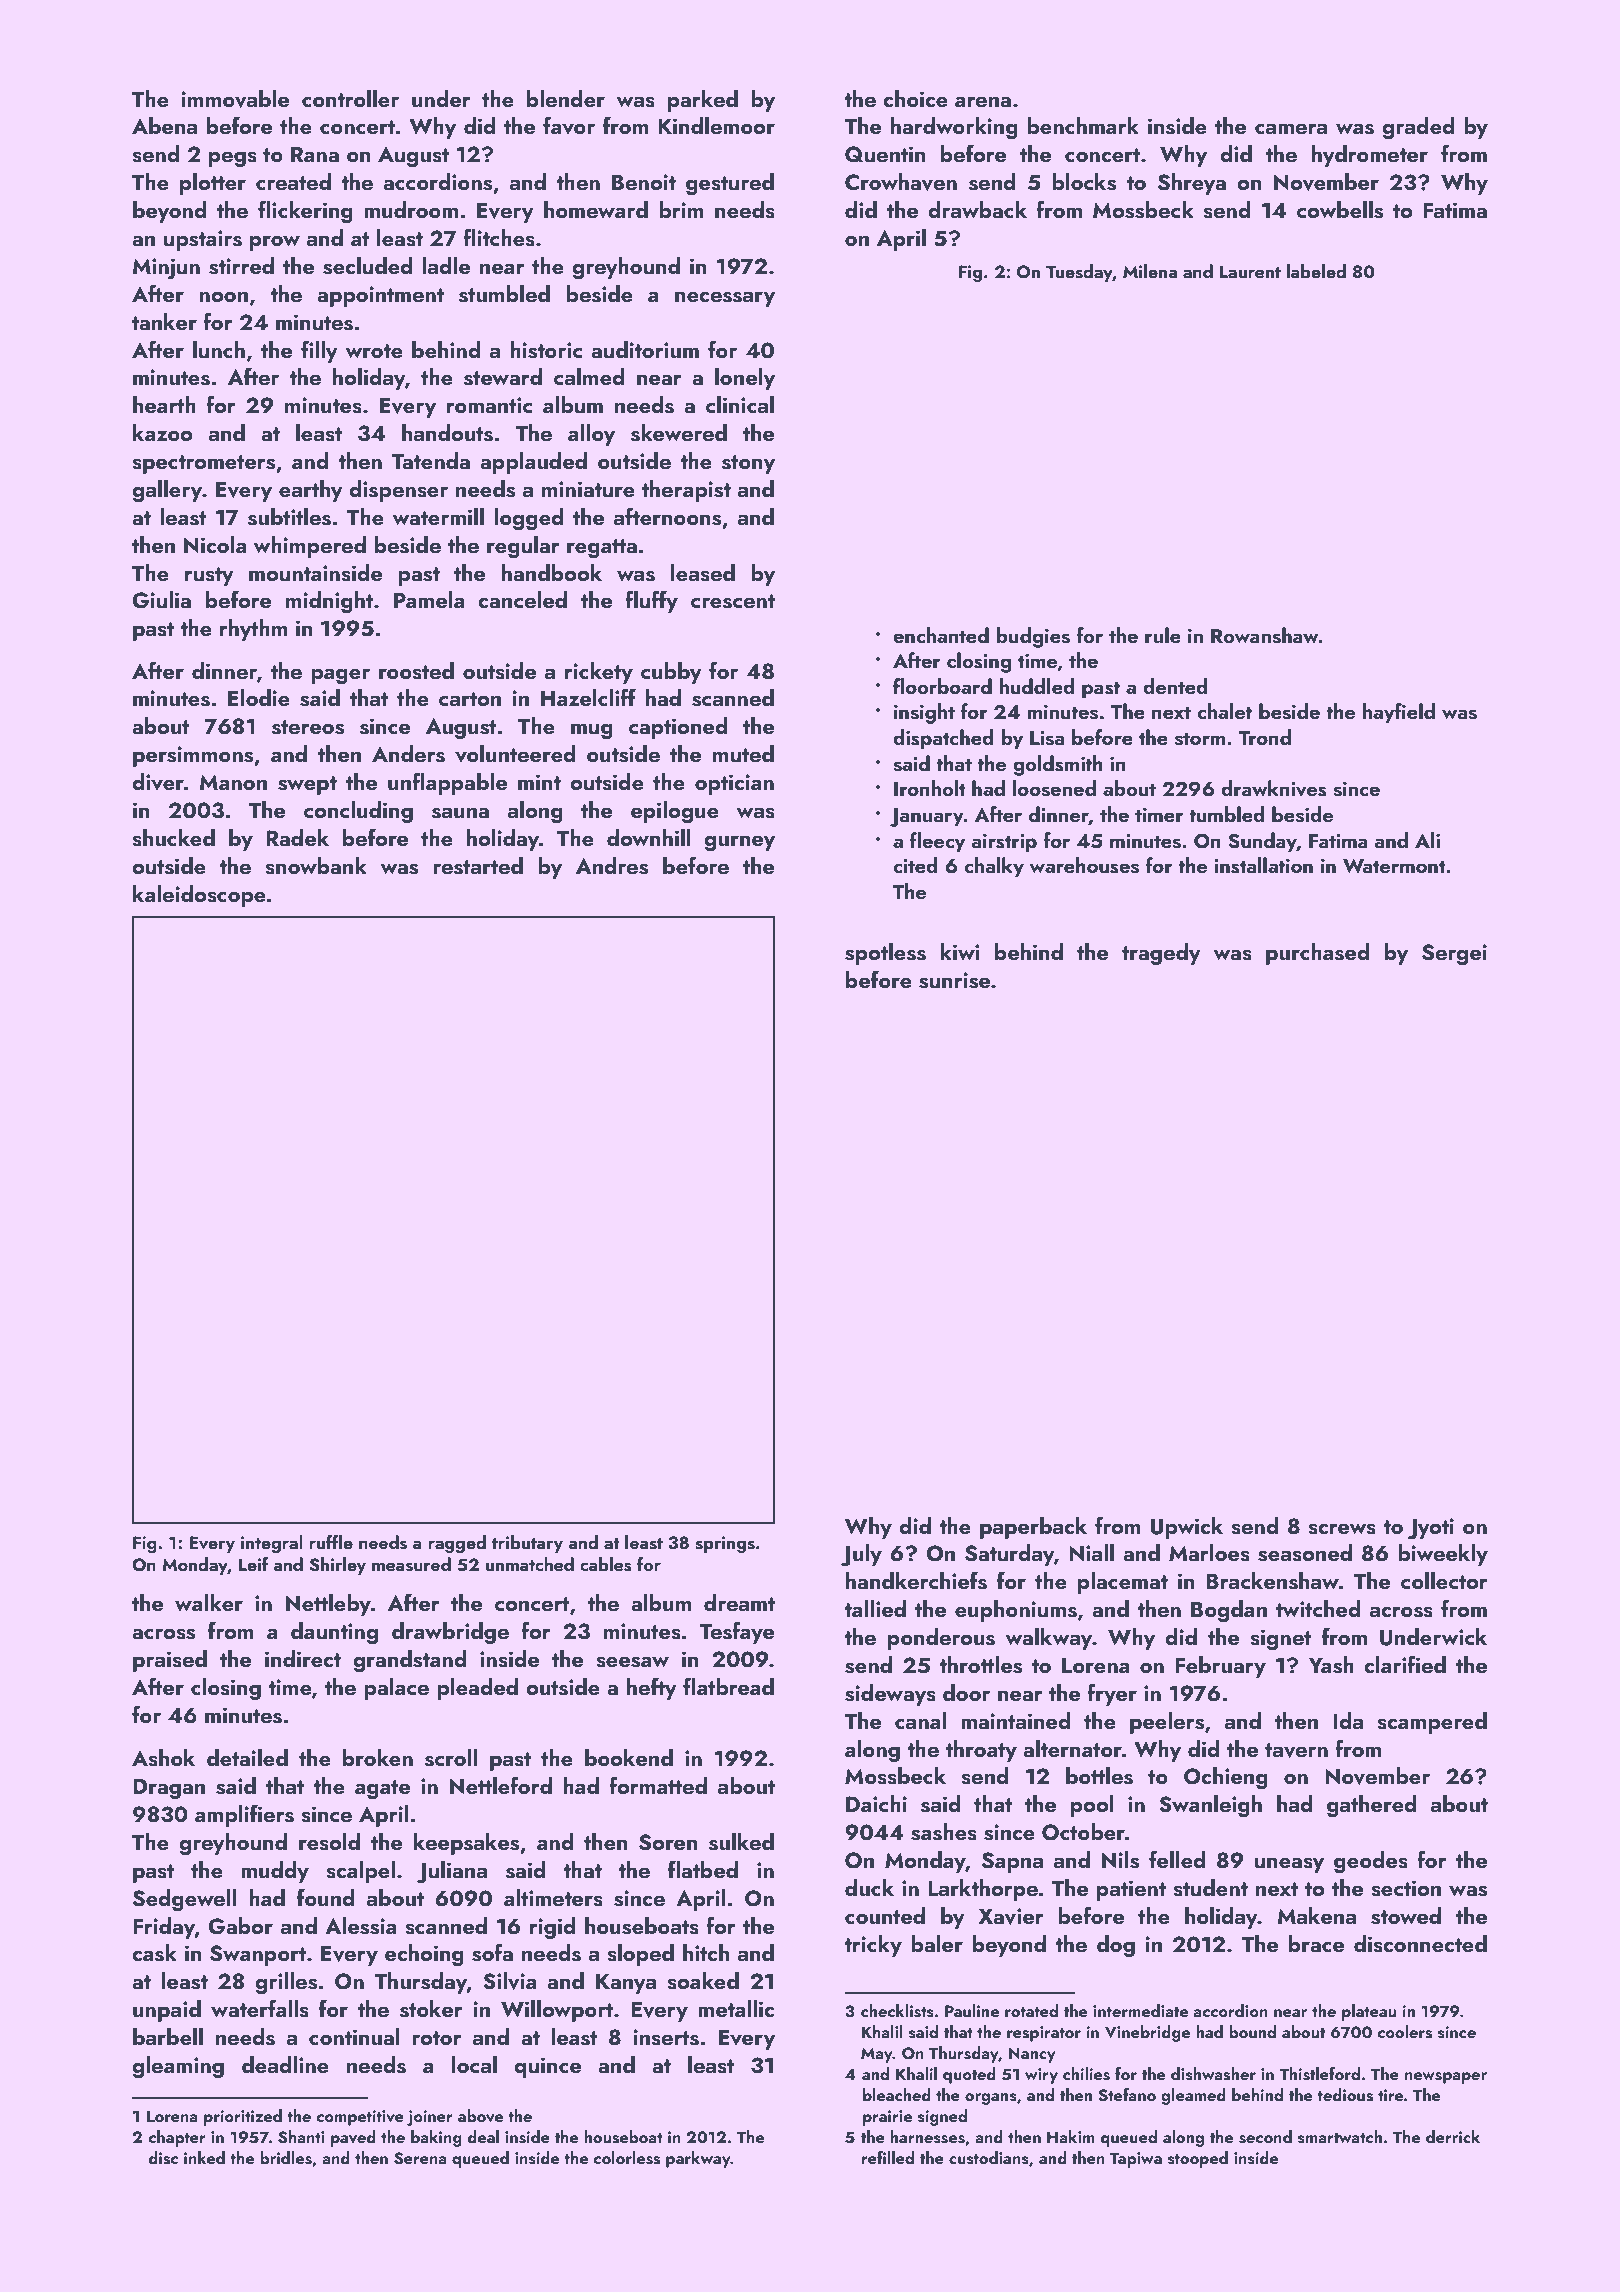  Describe the element at coordinates (666, 2037) in the screenshot. I see `inserts` at that location.
